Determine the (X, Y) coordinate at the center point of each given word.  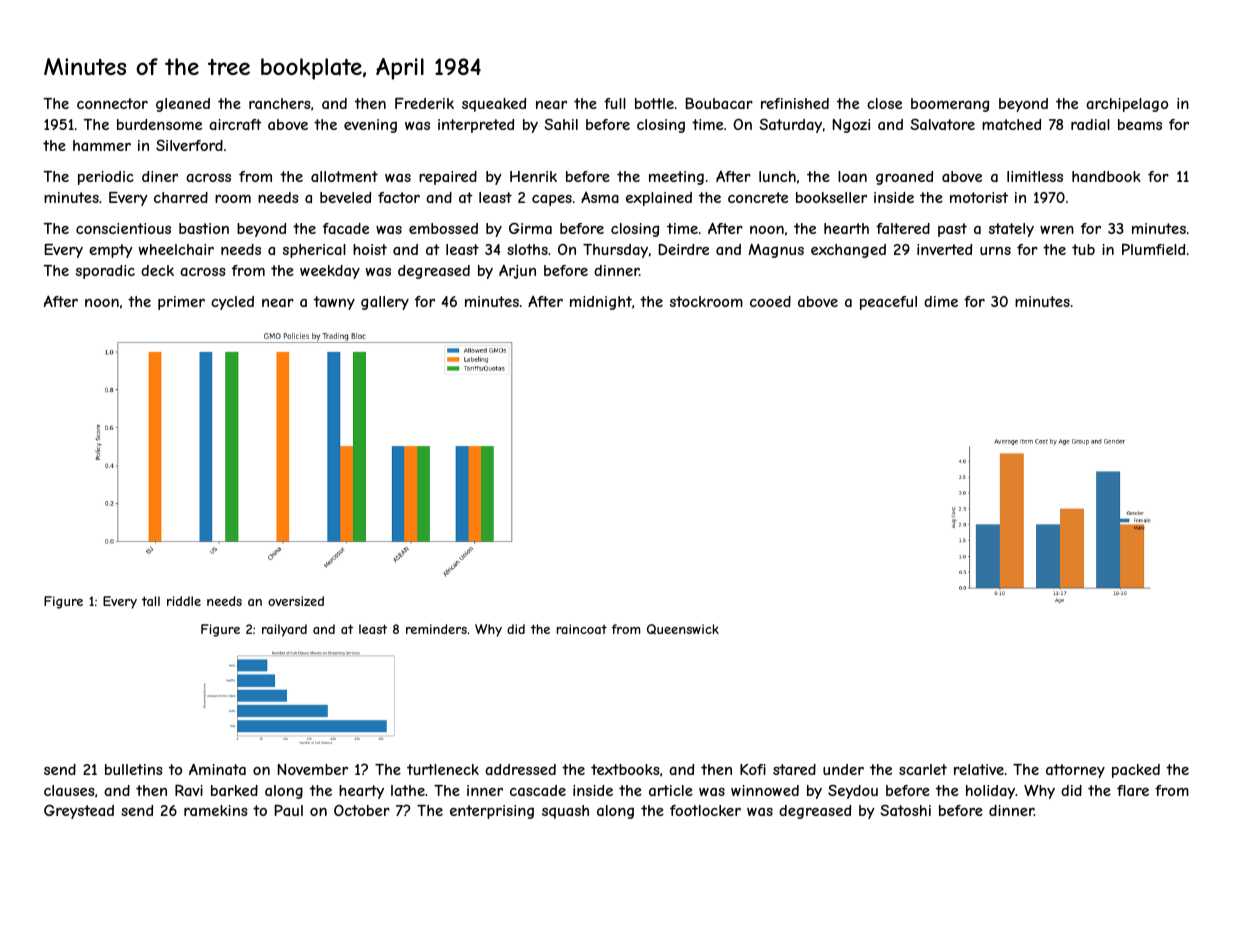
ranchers (280, 103)
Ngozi (851, 126)
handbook (1106, 176)
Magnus (776, 251)
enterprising (492, 812)
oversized (296, 601)
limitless (1035, 176)
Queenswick (683, 629)
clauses (69, 790)
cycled (232, 303)
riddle (184, 601)
